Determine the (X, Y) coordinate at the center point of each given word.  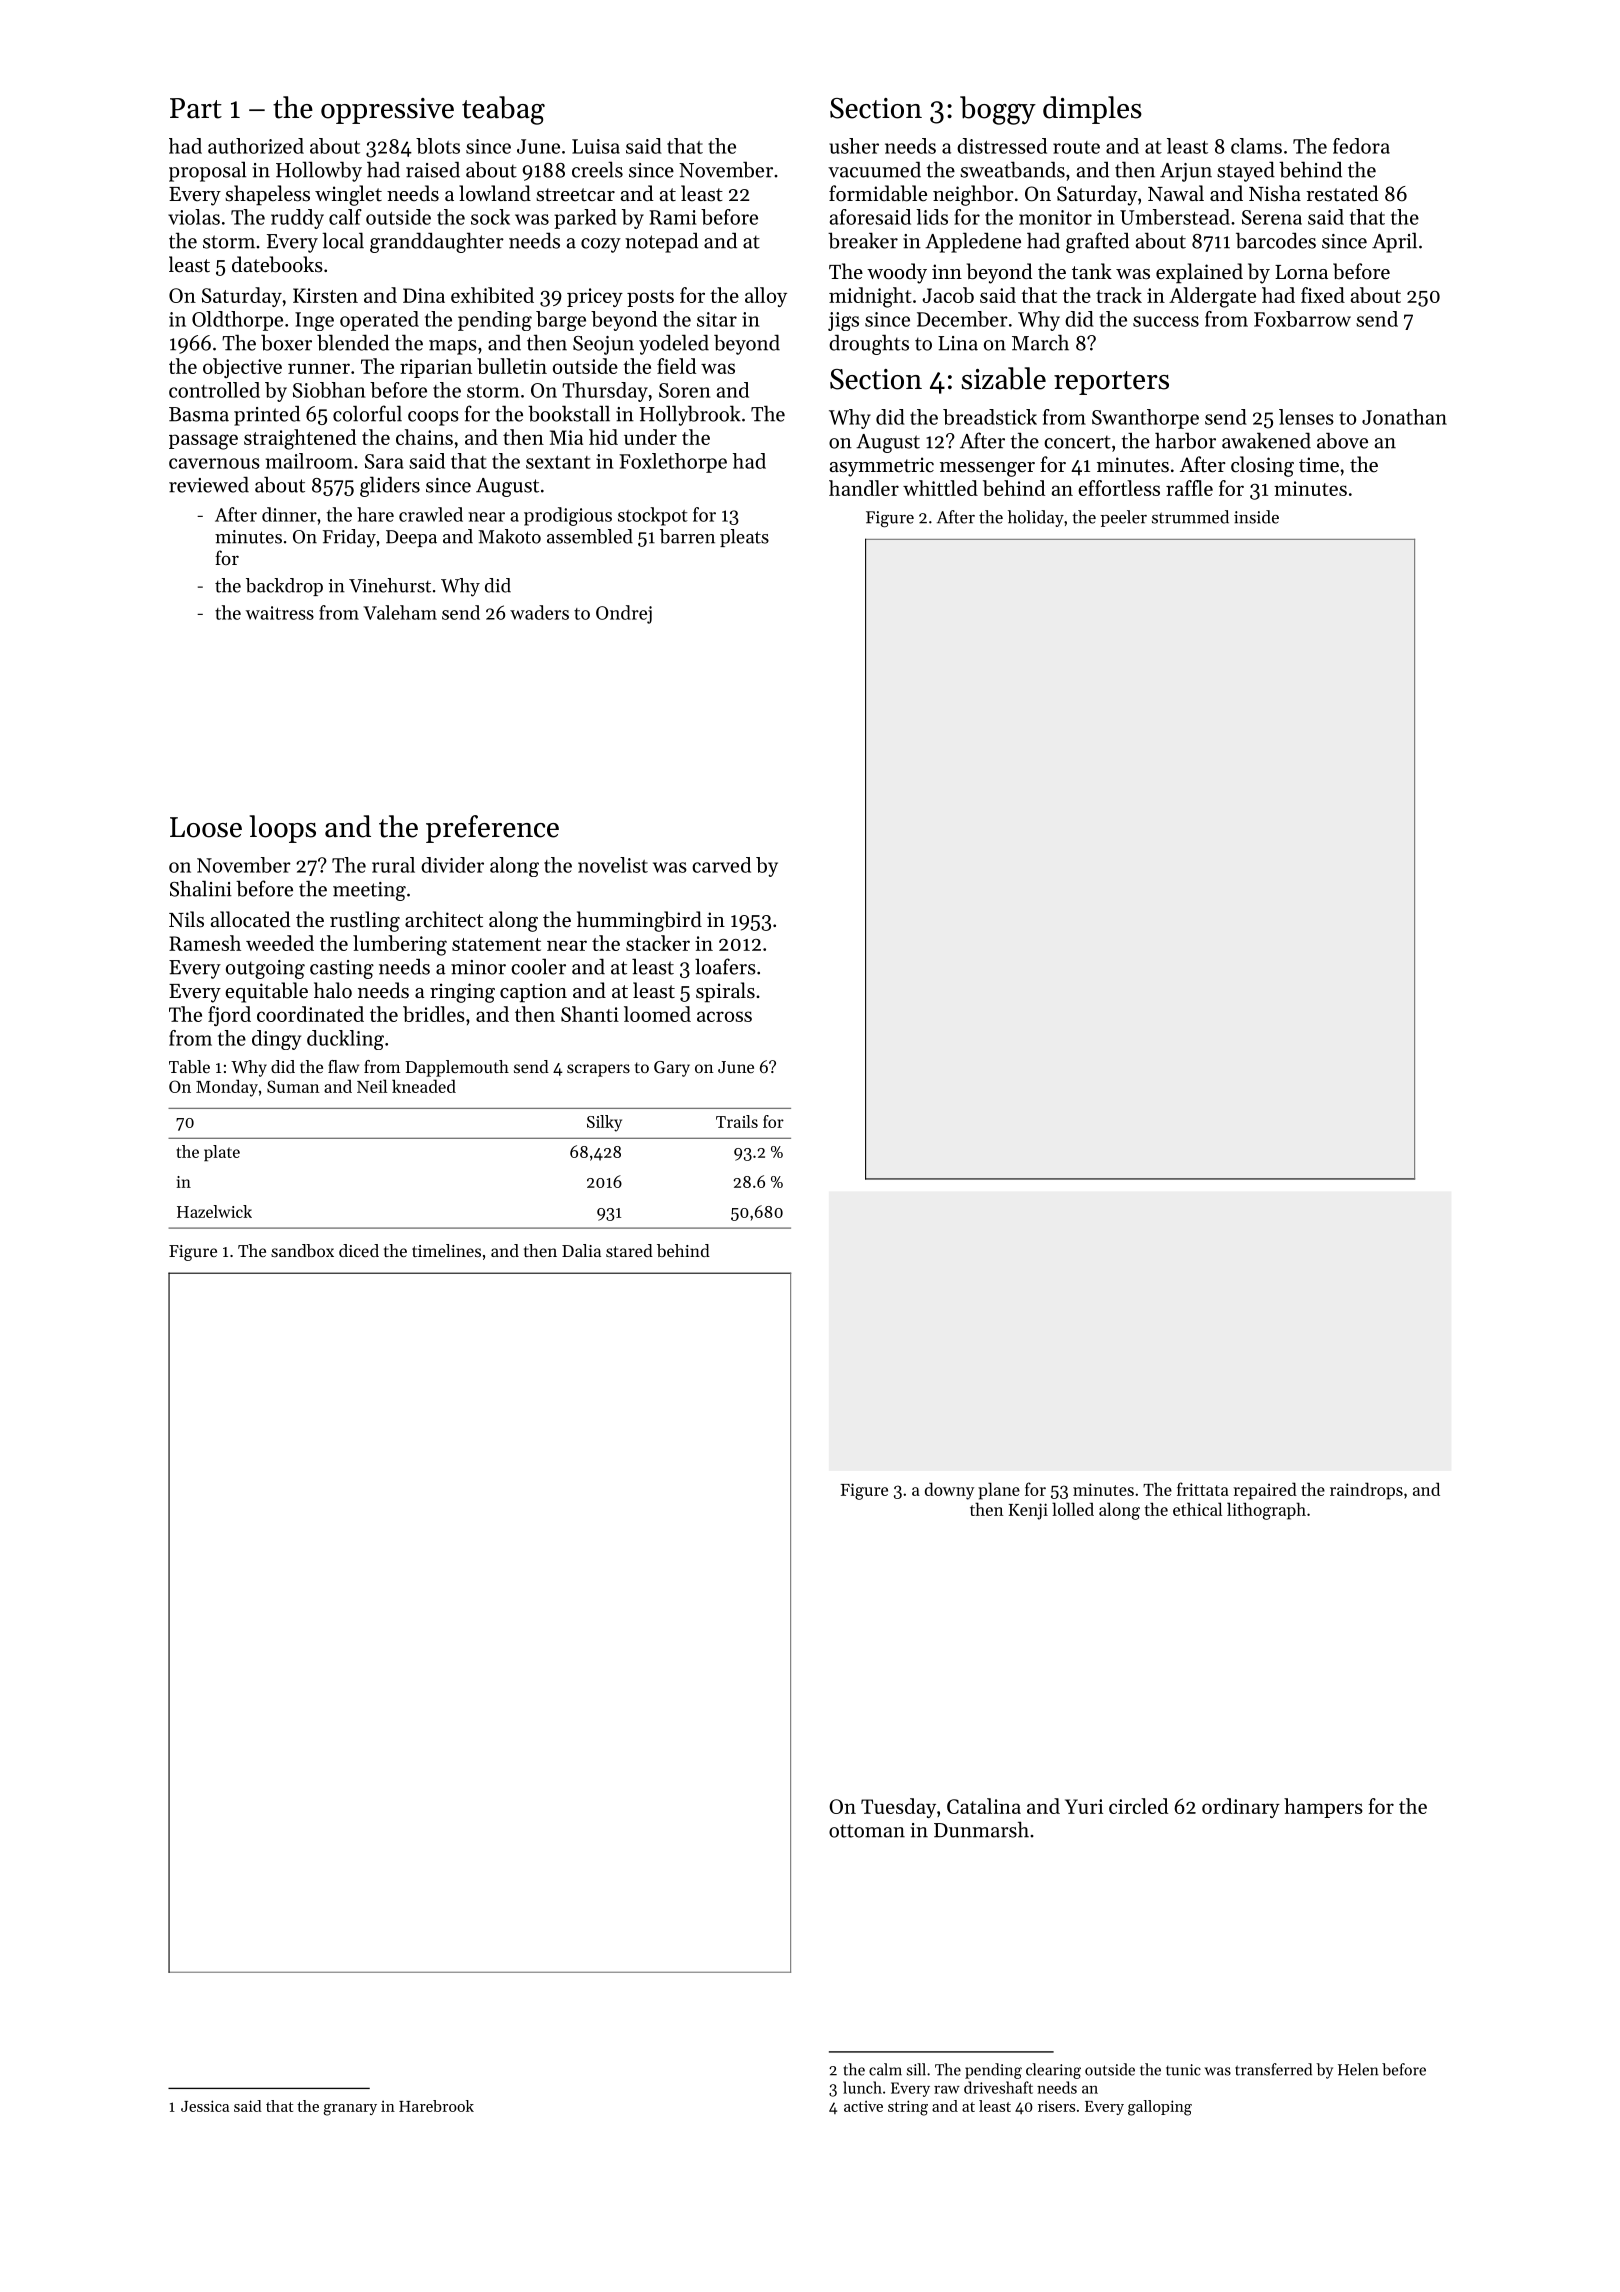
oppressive (387, 111)
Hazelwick (214, 1211)
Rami (673, 217)
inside (1256, 517)
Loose (206, 827)
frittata (1203, 1489)
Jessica (205, 2106)
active (863, 2106)
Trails (737, 1121)
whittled (940, 488)
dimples (1092, 110)
